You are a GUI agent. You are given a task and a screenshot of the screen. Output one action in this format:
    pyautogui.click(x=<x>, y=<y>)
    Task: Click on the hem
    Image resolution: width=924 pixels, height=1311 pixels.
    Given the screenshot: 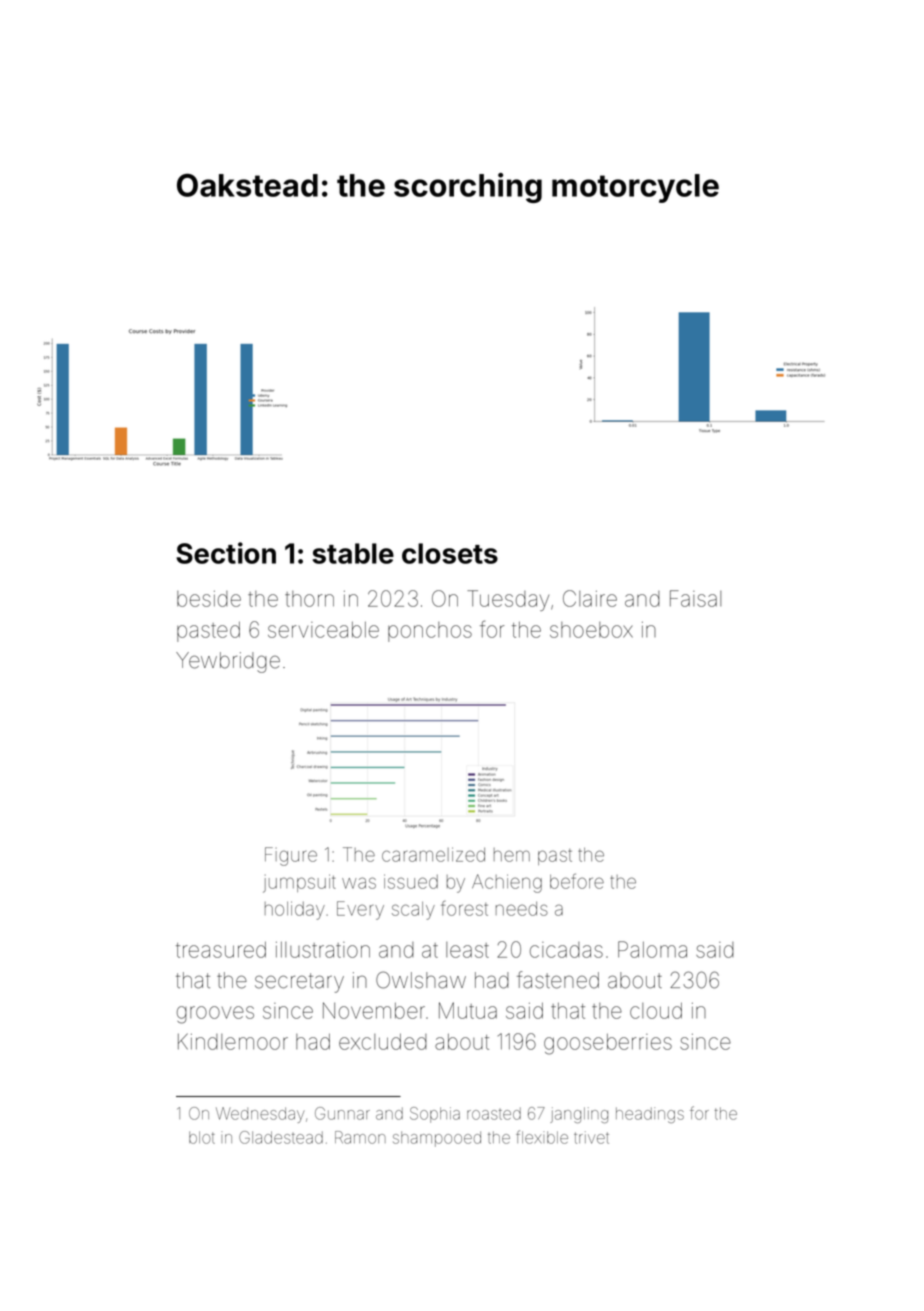 What is the action you would take?
    pyautogui.click(x=512, y=855)
